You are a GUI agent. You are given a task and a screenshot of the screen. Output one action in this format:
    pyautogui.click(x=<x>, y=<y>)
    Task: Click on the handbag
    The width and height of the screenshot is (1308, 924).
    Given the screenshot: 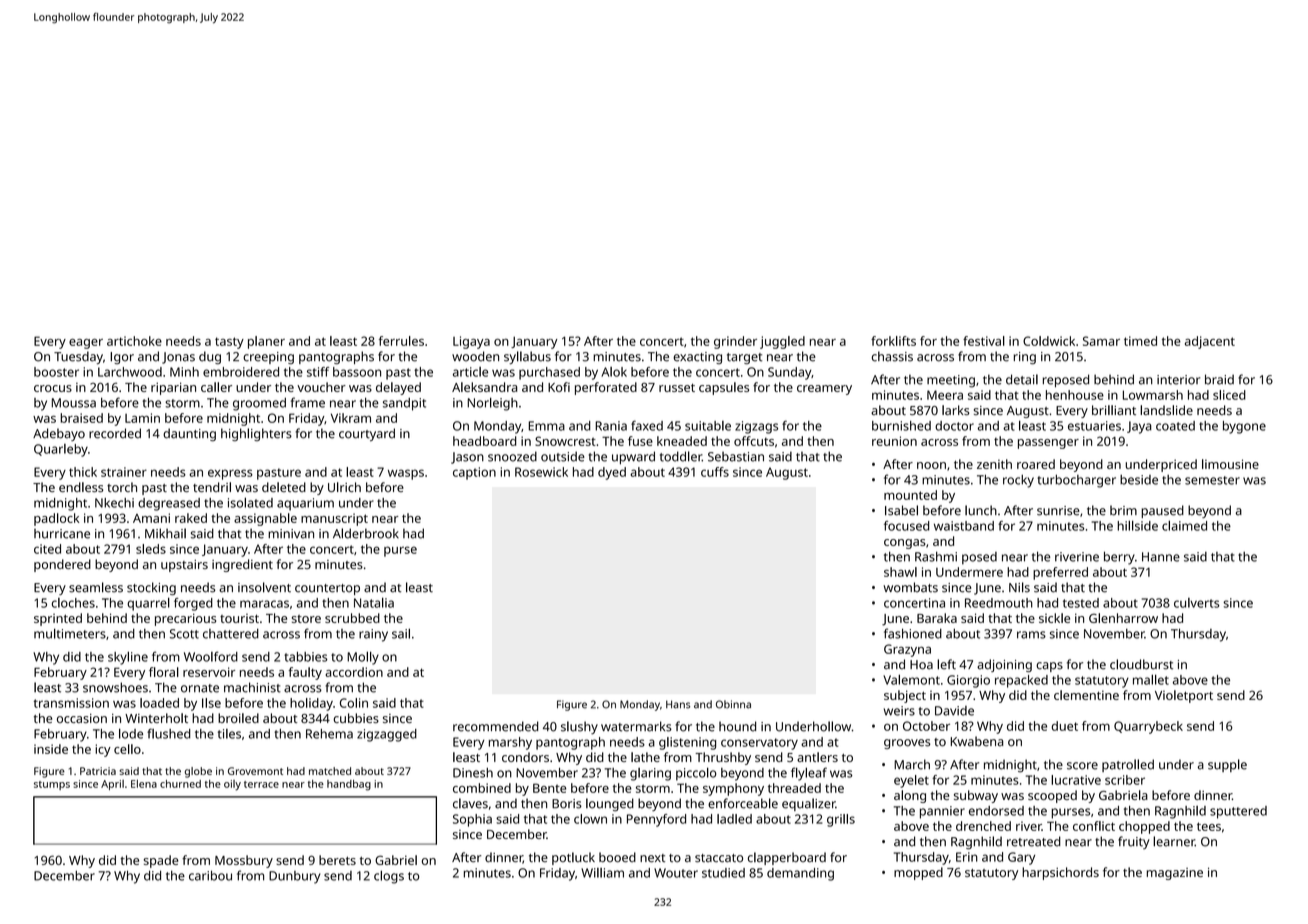 What is the action you would take?
    pyautogui.click(x=349, y=785)
